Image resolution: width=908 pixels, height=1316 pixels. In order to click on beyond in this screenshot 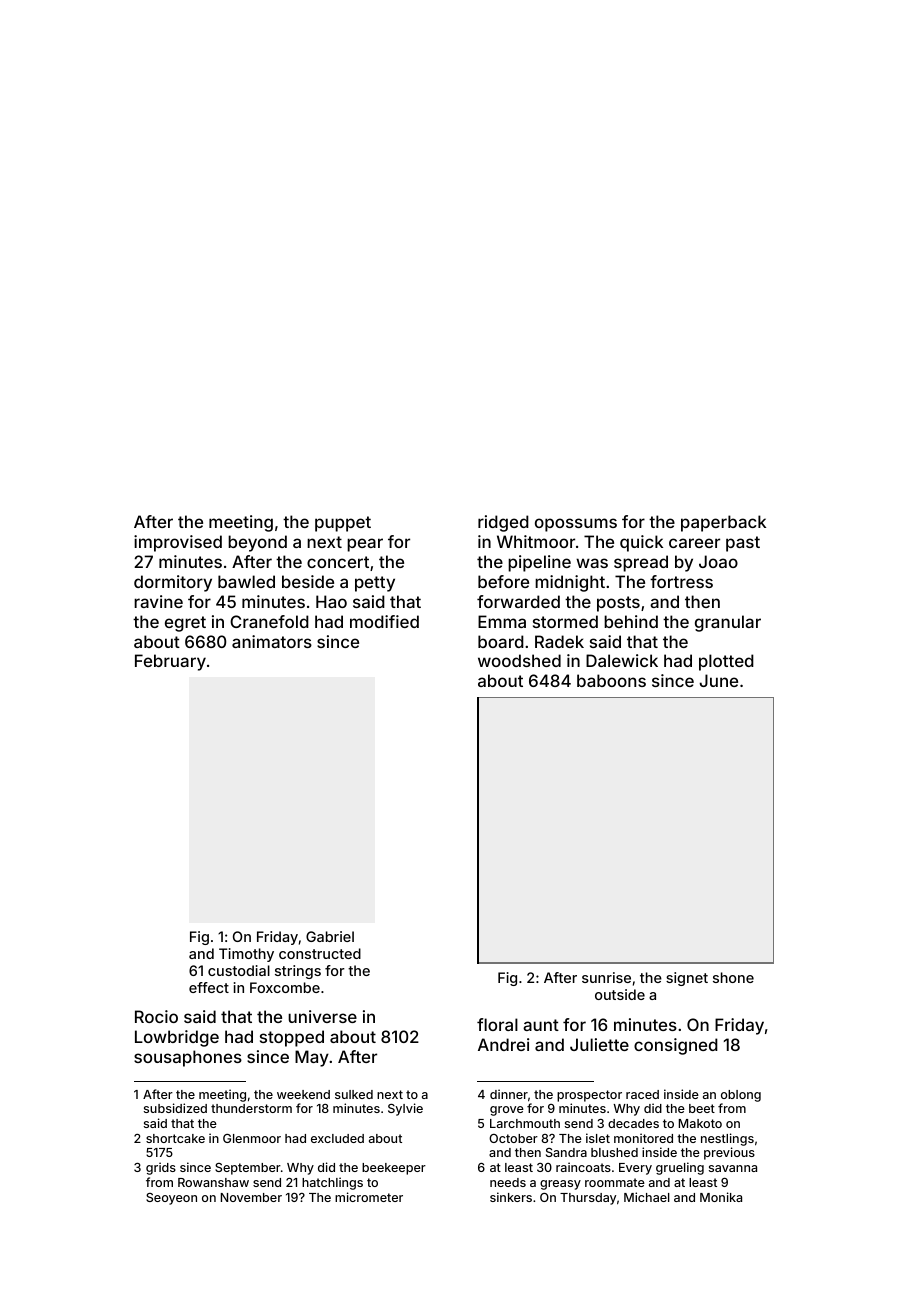, I will do `click(257, 543)`.
